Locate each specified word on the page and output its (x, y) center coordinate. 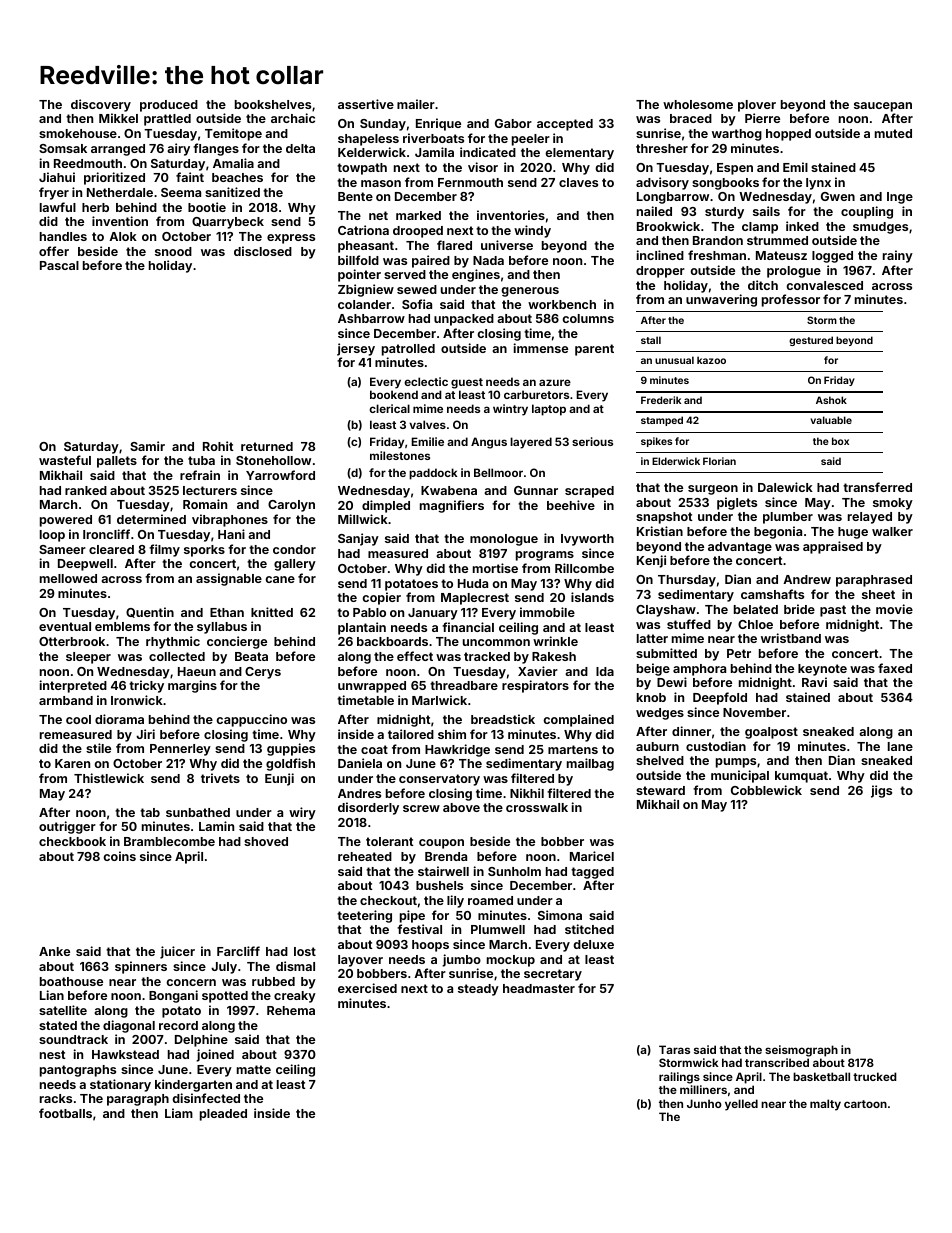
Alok (123, 236)
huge (853, 533)
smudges (880, 228)
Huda (473, 583)
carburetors (536, 394)
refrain (200, 475)
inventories (511, 215)
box (840, 441)
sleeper (88, 658)
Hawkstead (125, 1054)
